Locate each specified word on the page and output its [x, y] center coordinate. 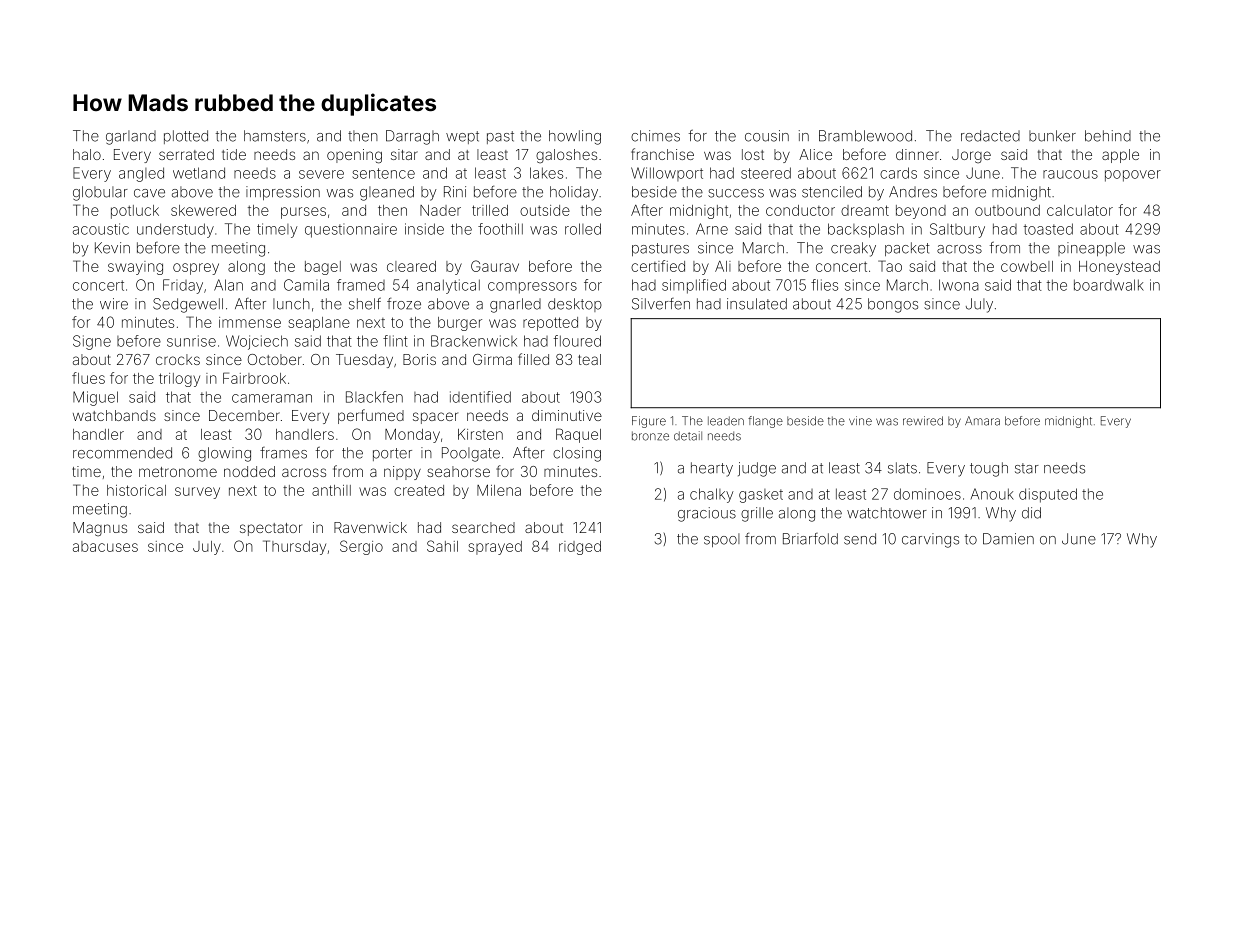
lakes [546, 173]
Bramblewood [865, 136]
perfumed [371, 416]
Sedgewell [188, 305]
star [1027, 468]
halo [87, 154]
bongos [893, 305]
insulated [757, 304]
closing [577, 454]
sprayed [495, 548]
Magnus [100, 529]
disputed [1048, 495]
